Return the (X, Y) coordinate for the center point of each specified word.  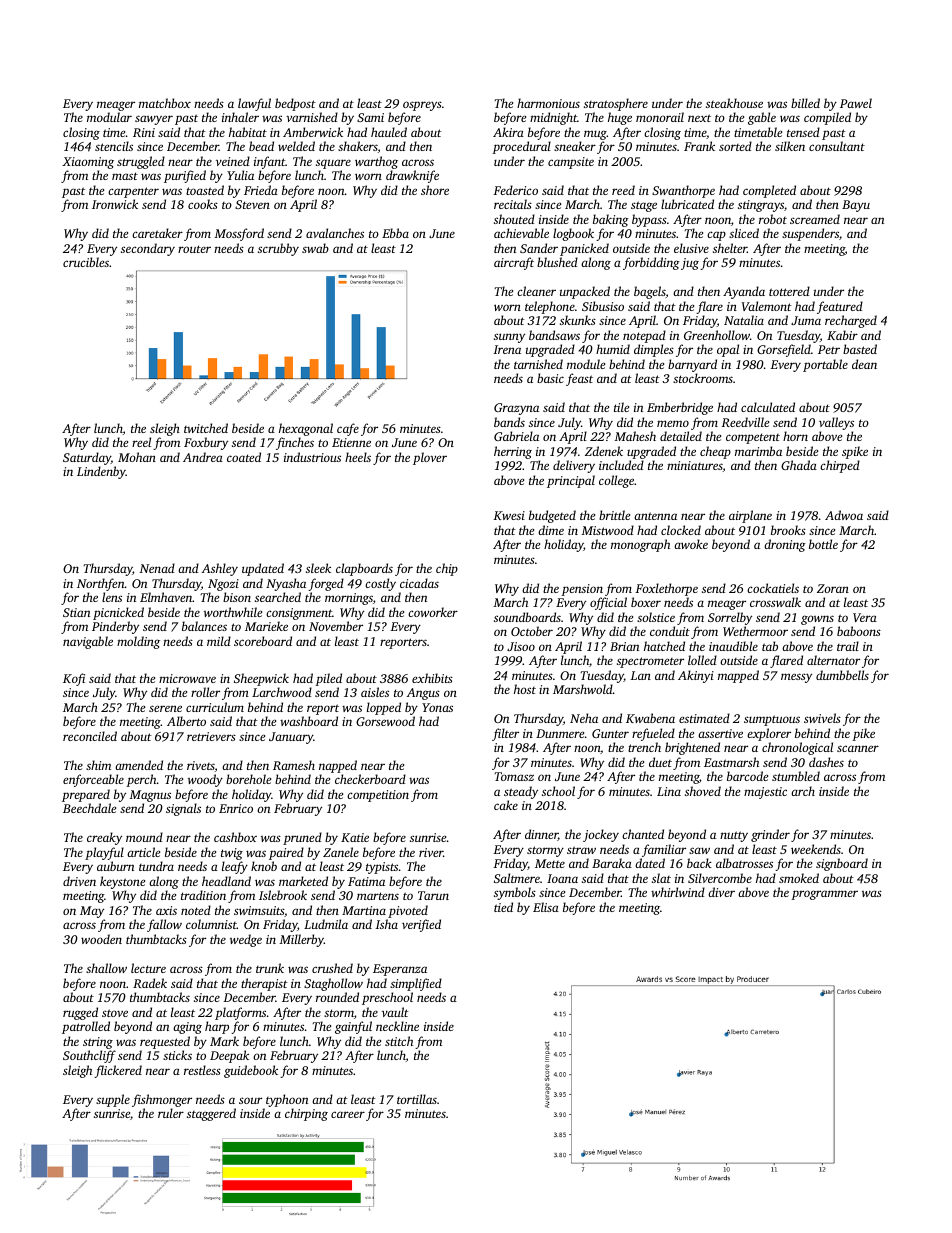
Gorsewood (385, 721)
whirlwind (678, 892)
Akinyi (696, 676)
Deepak (229, 1056)
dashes (826, 762)
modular (109, 117)
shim (98, 765)
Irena (507, 349)
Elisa (546, 907)
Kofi (74, 679)
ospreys (422, 106)
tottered (789, 291)
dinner (541, 835)
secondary (148, 249)
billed (805, 103)
